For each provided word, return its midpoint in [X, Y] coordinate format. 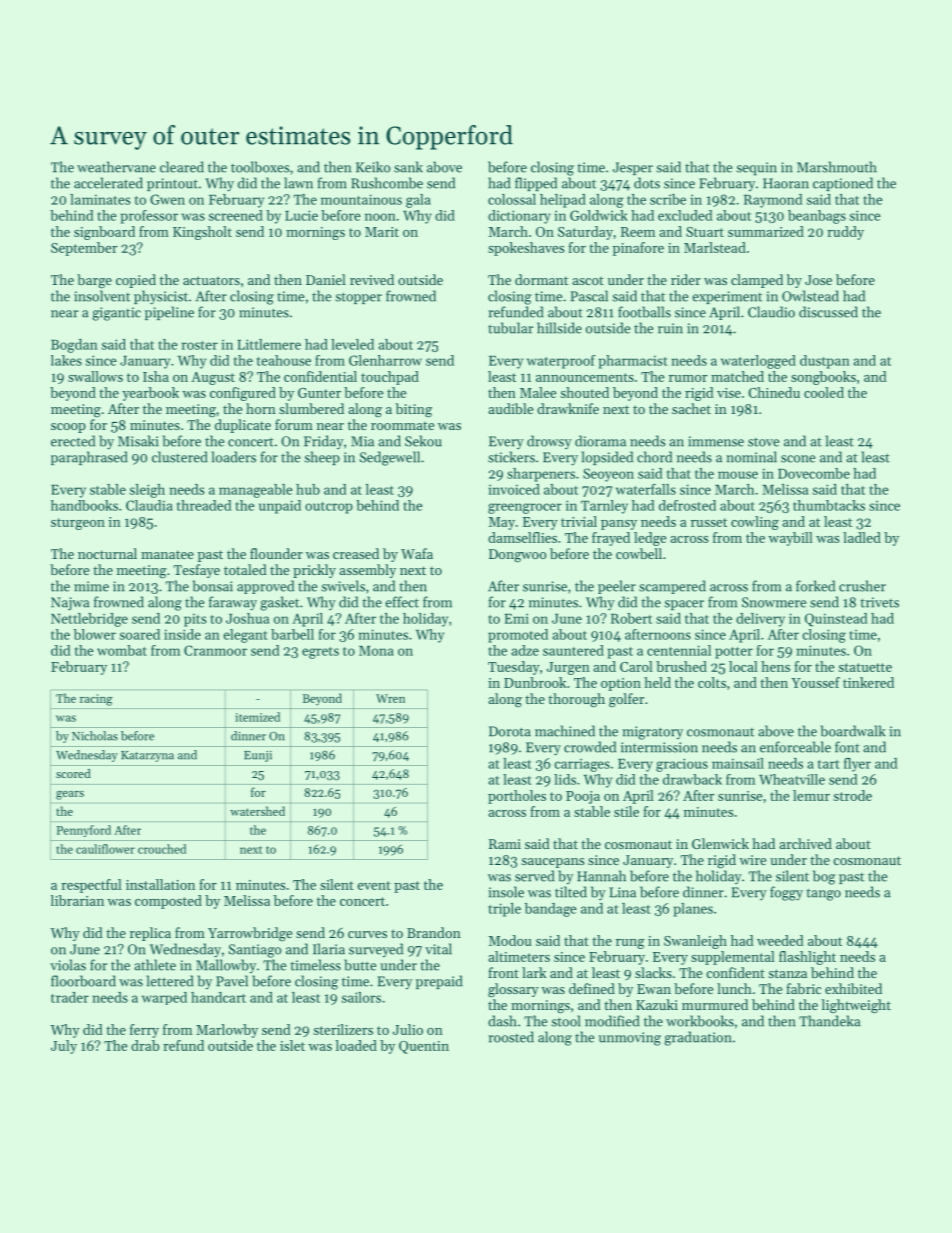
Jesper [633, 168]
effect [402, 602]
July [64, 1047]
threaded [204, 505]
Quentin [424, 1047]
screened [236, 215]
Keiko [373, 167]
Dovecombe [814, 473]
